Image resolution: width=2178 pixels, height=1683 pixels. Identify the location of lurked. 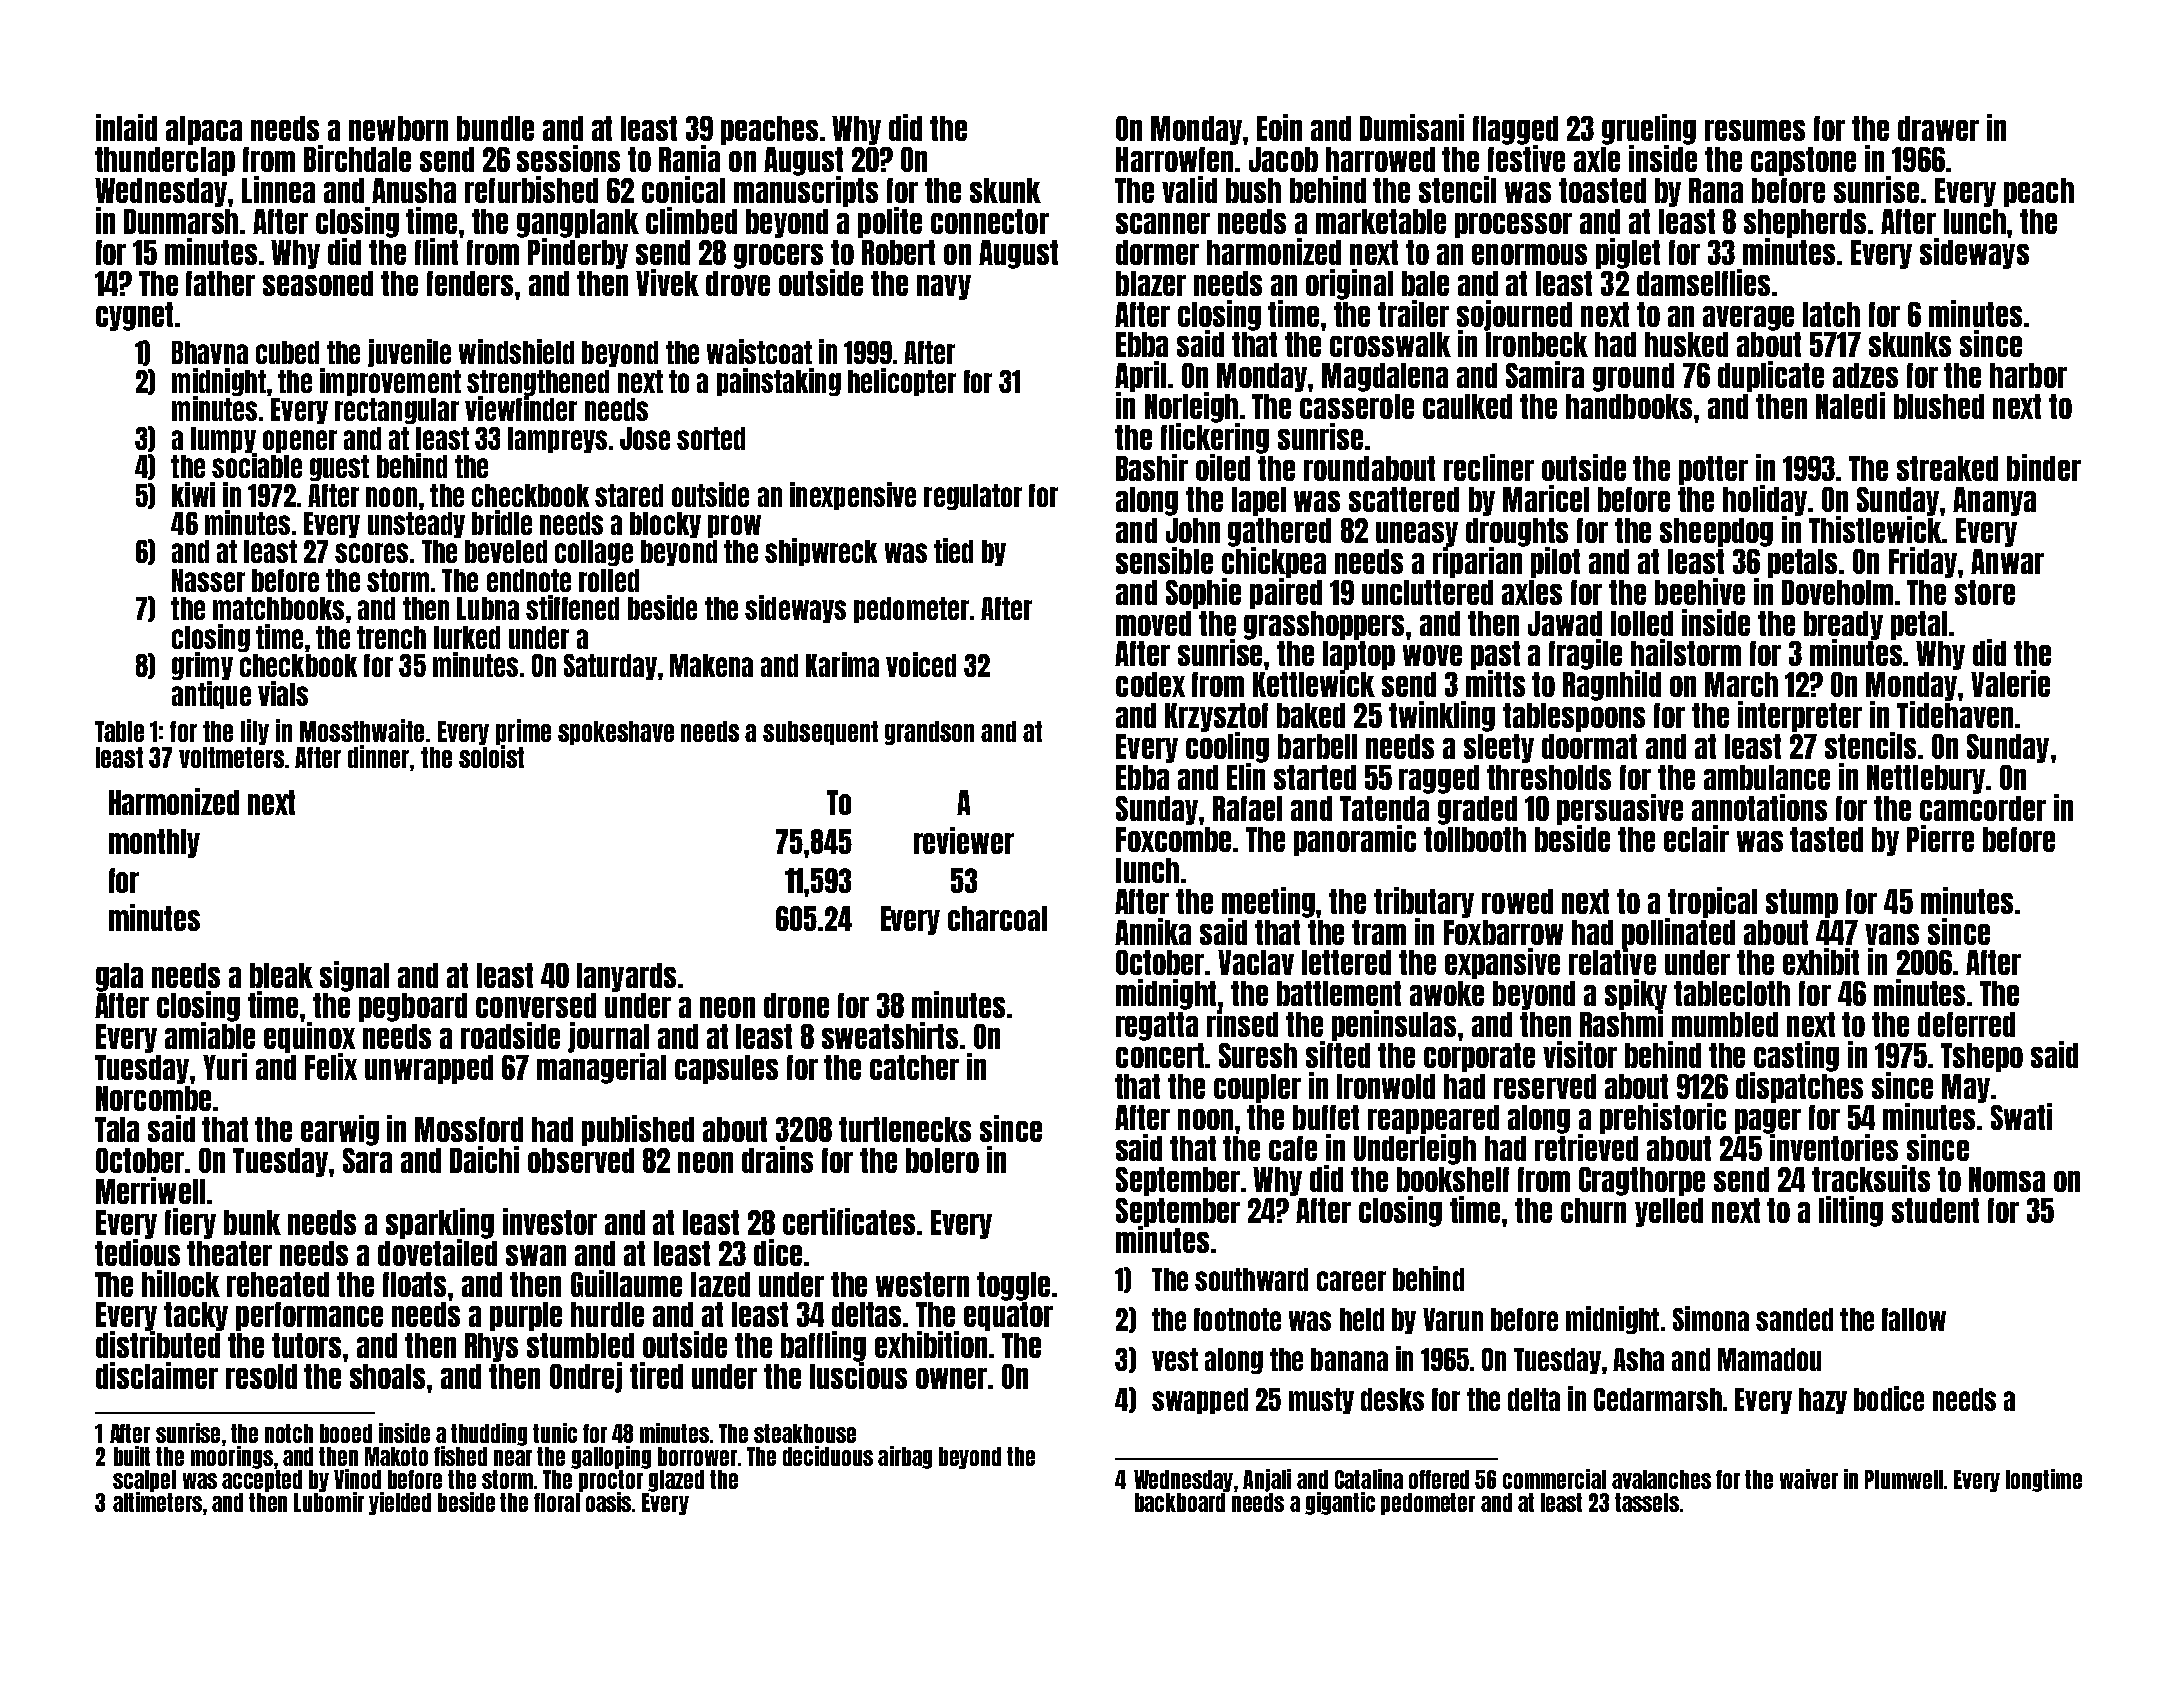
(467, 637).
